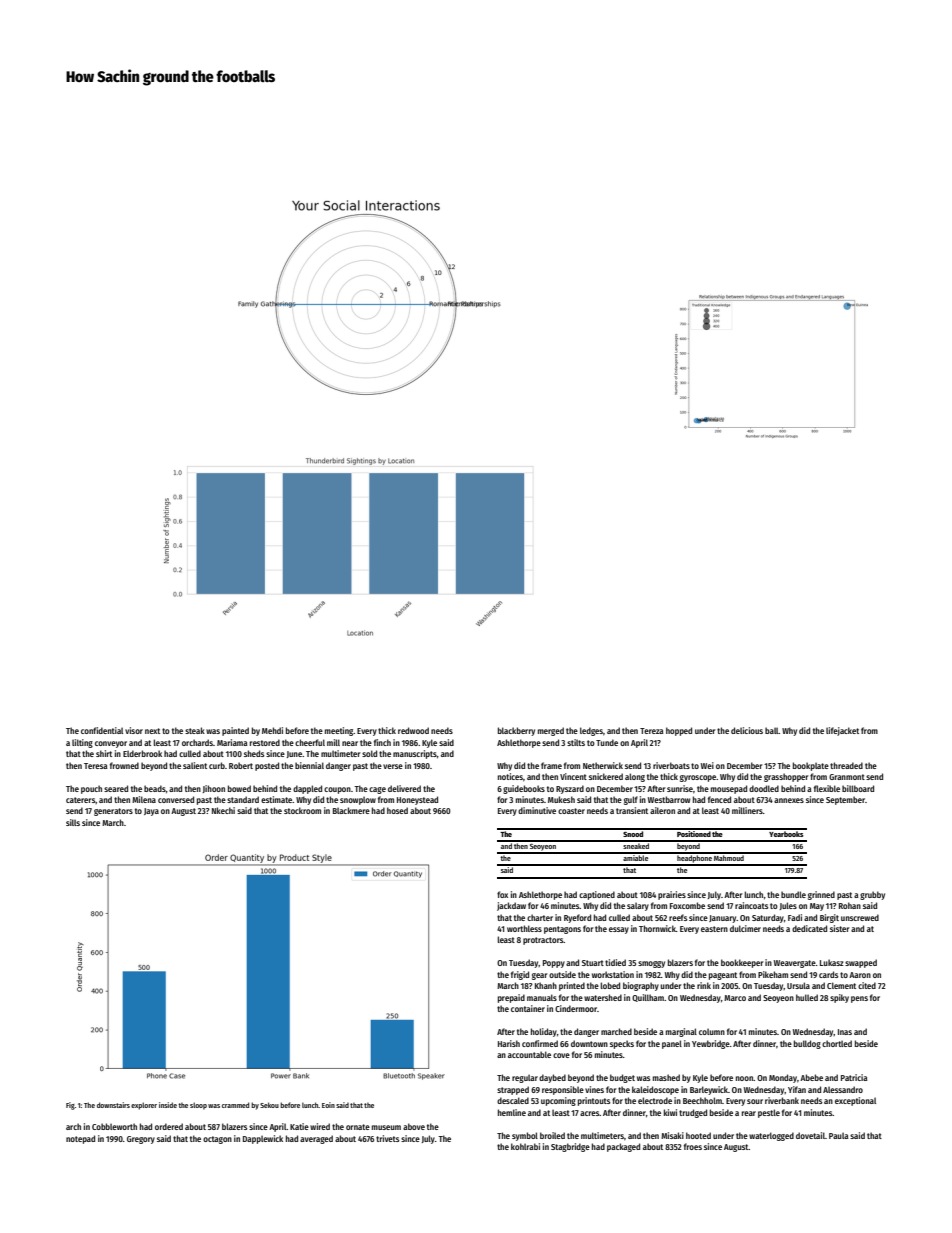  What do you see at coordinates (511, 906) in the screenshot?
I see `jackdaw` at bounding box center [511, 906].
